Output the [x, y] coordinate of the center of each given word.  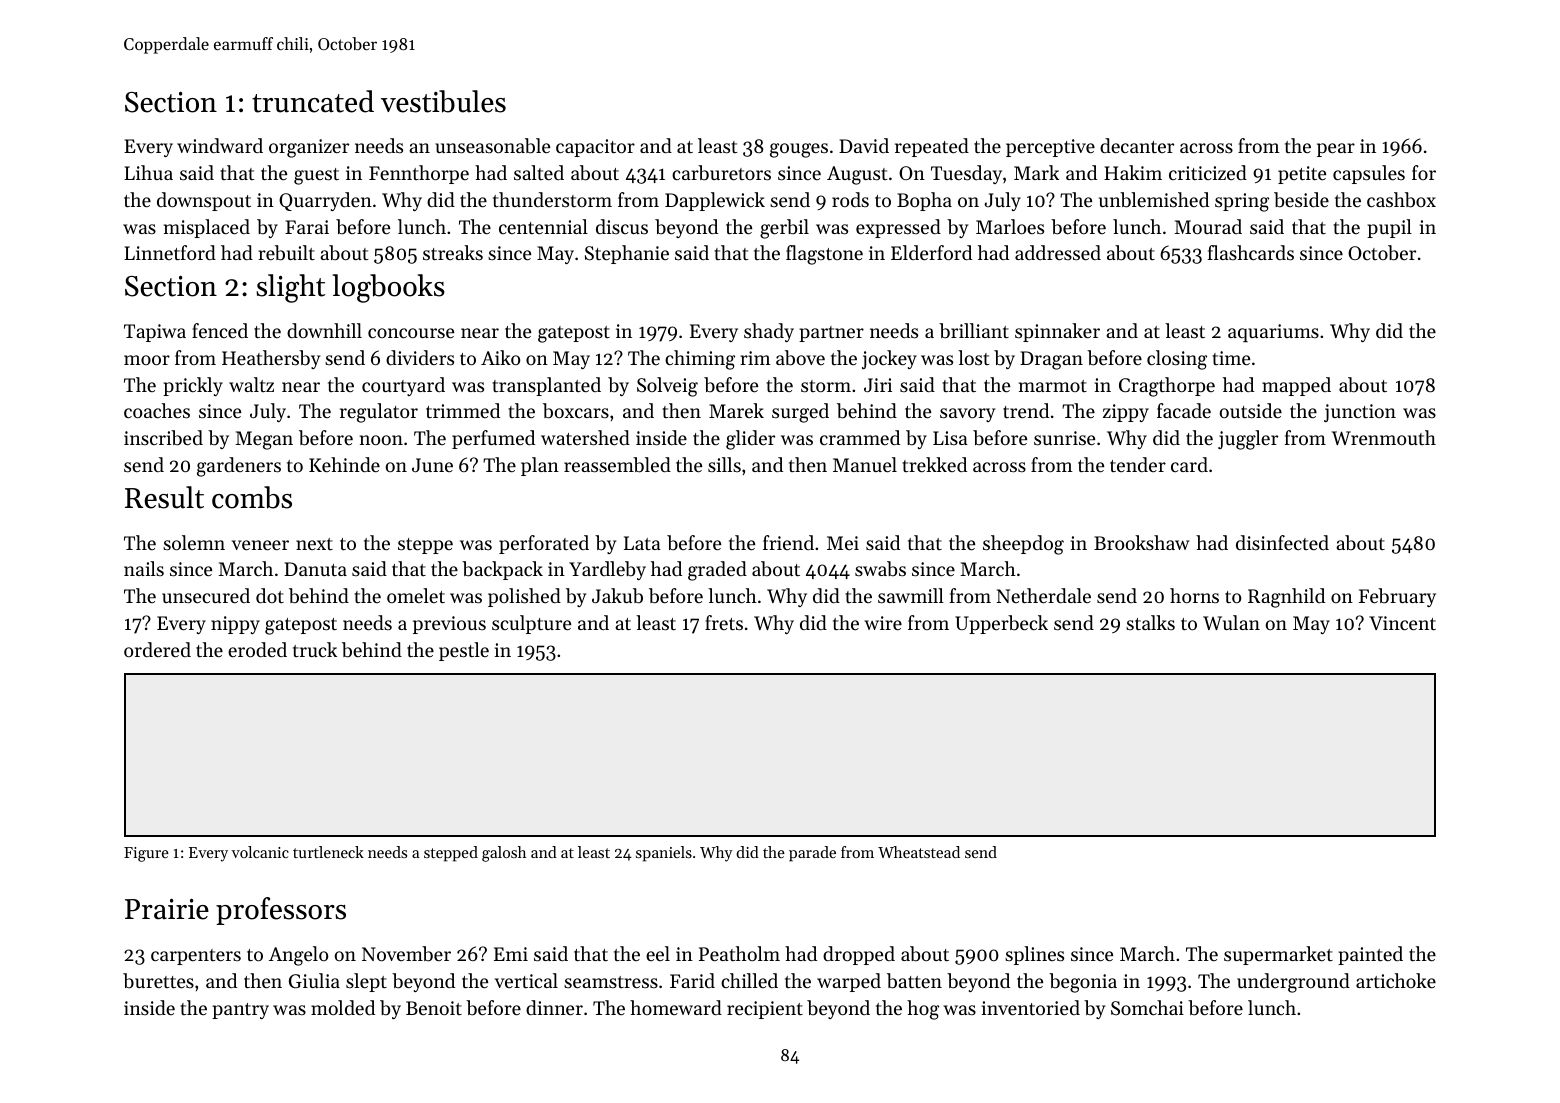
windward [220, 145]
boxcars [576, 411]
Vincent [1402, 623]
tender [1138, 464]
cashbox [1401, 200]
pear [1336, 150]
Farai [307, 227]
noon [381, 440]
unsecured [206, 595]
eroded [257, 649]
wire [883, 623]
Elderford [931, 252]
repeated [932, 147]
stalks [1150, 622]
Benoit [434, 1008]
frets [724, 622]
